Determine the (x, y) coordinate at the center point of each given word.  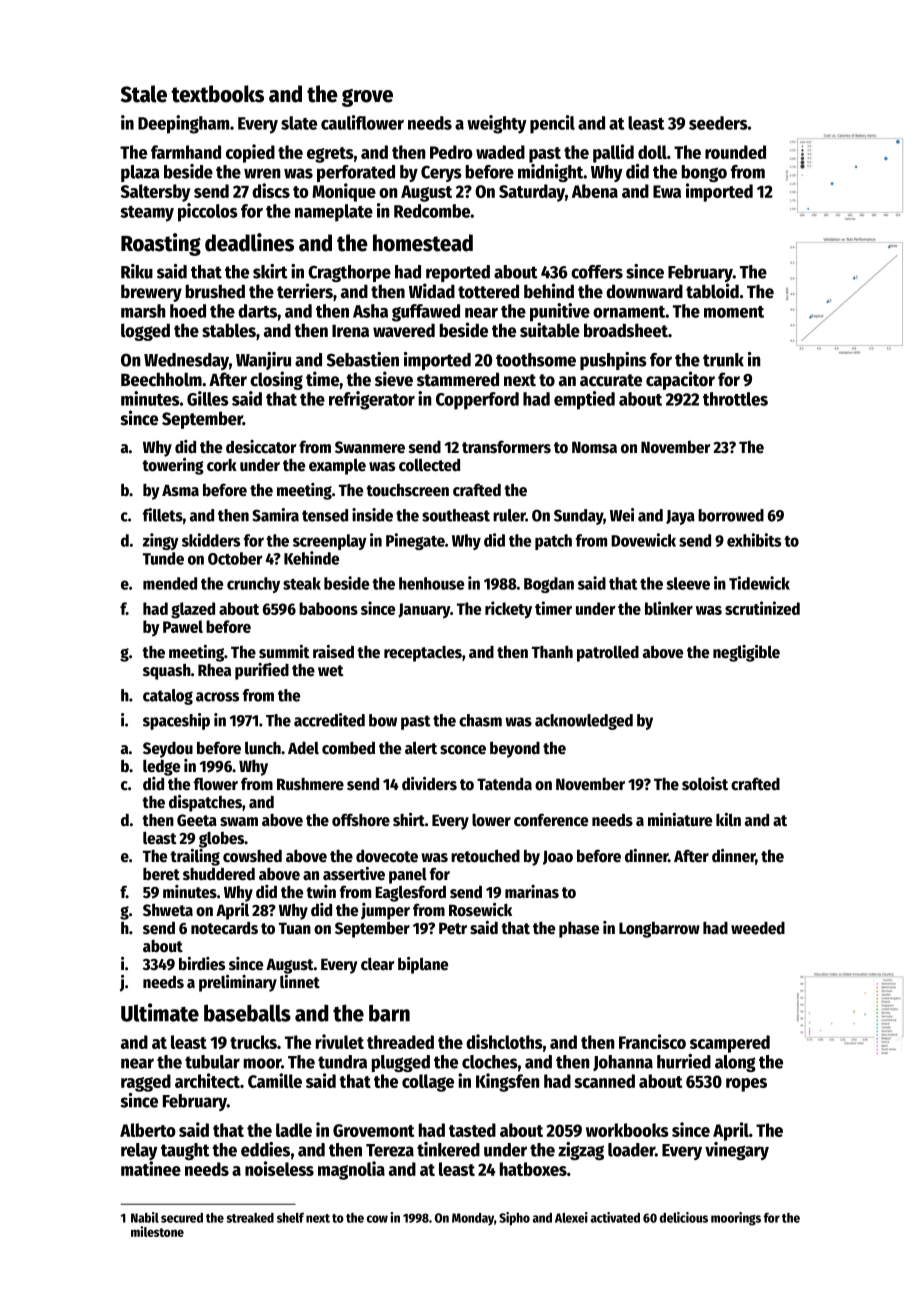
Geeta (197, 820)
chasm (480, 720)
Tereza (390, 1150)
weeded (758, 928)
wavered (404, 330)
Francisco (652, 1041)
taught (185, 1151)
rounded (735, 152)
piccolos (208, 212)
